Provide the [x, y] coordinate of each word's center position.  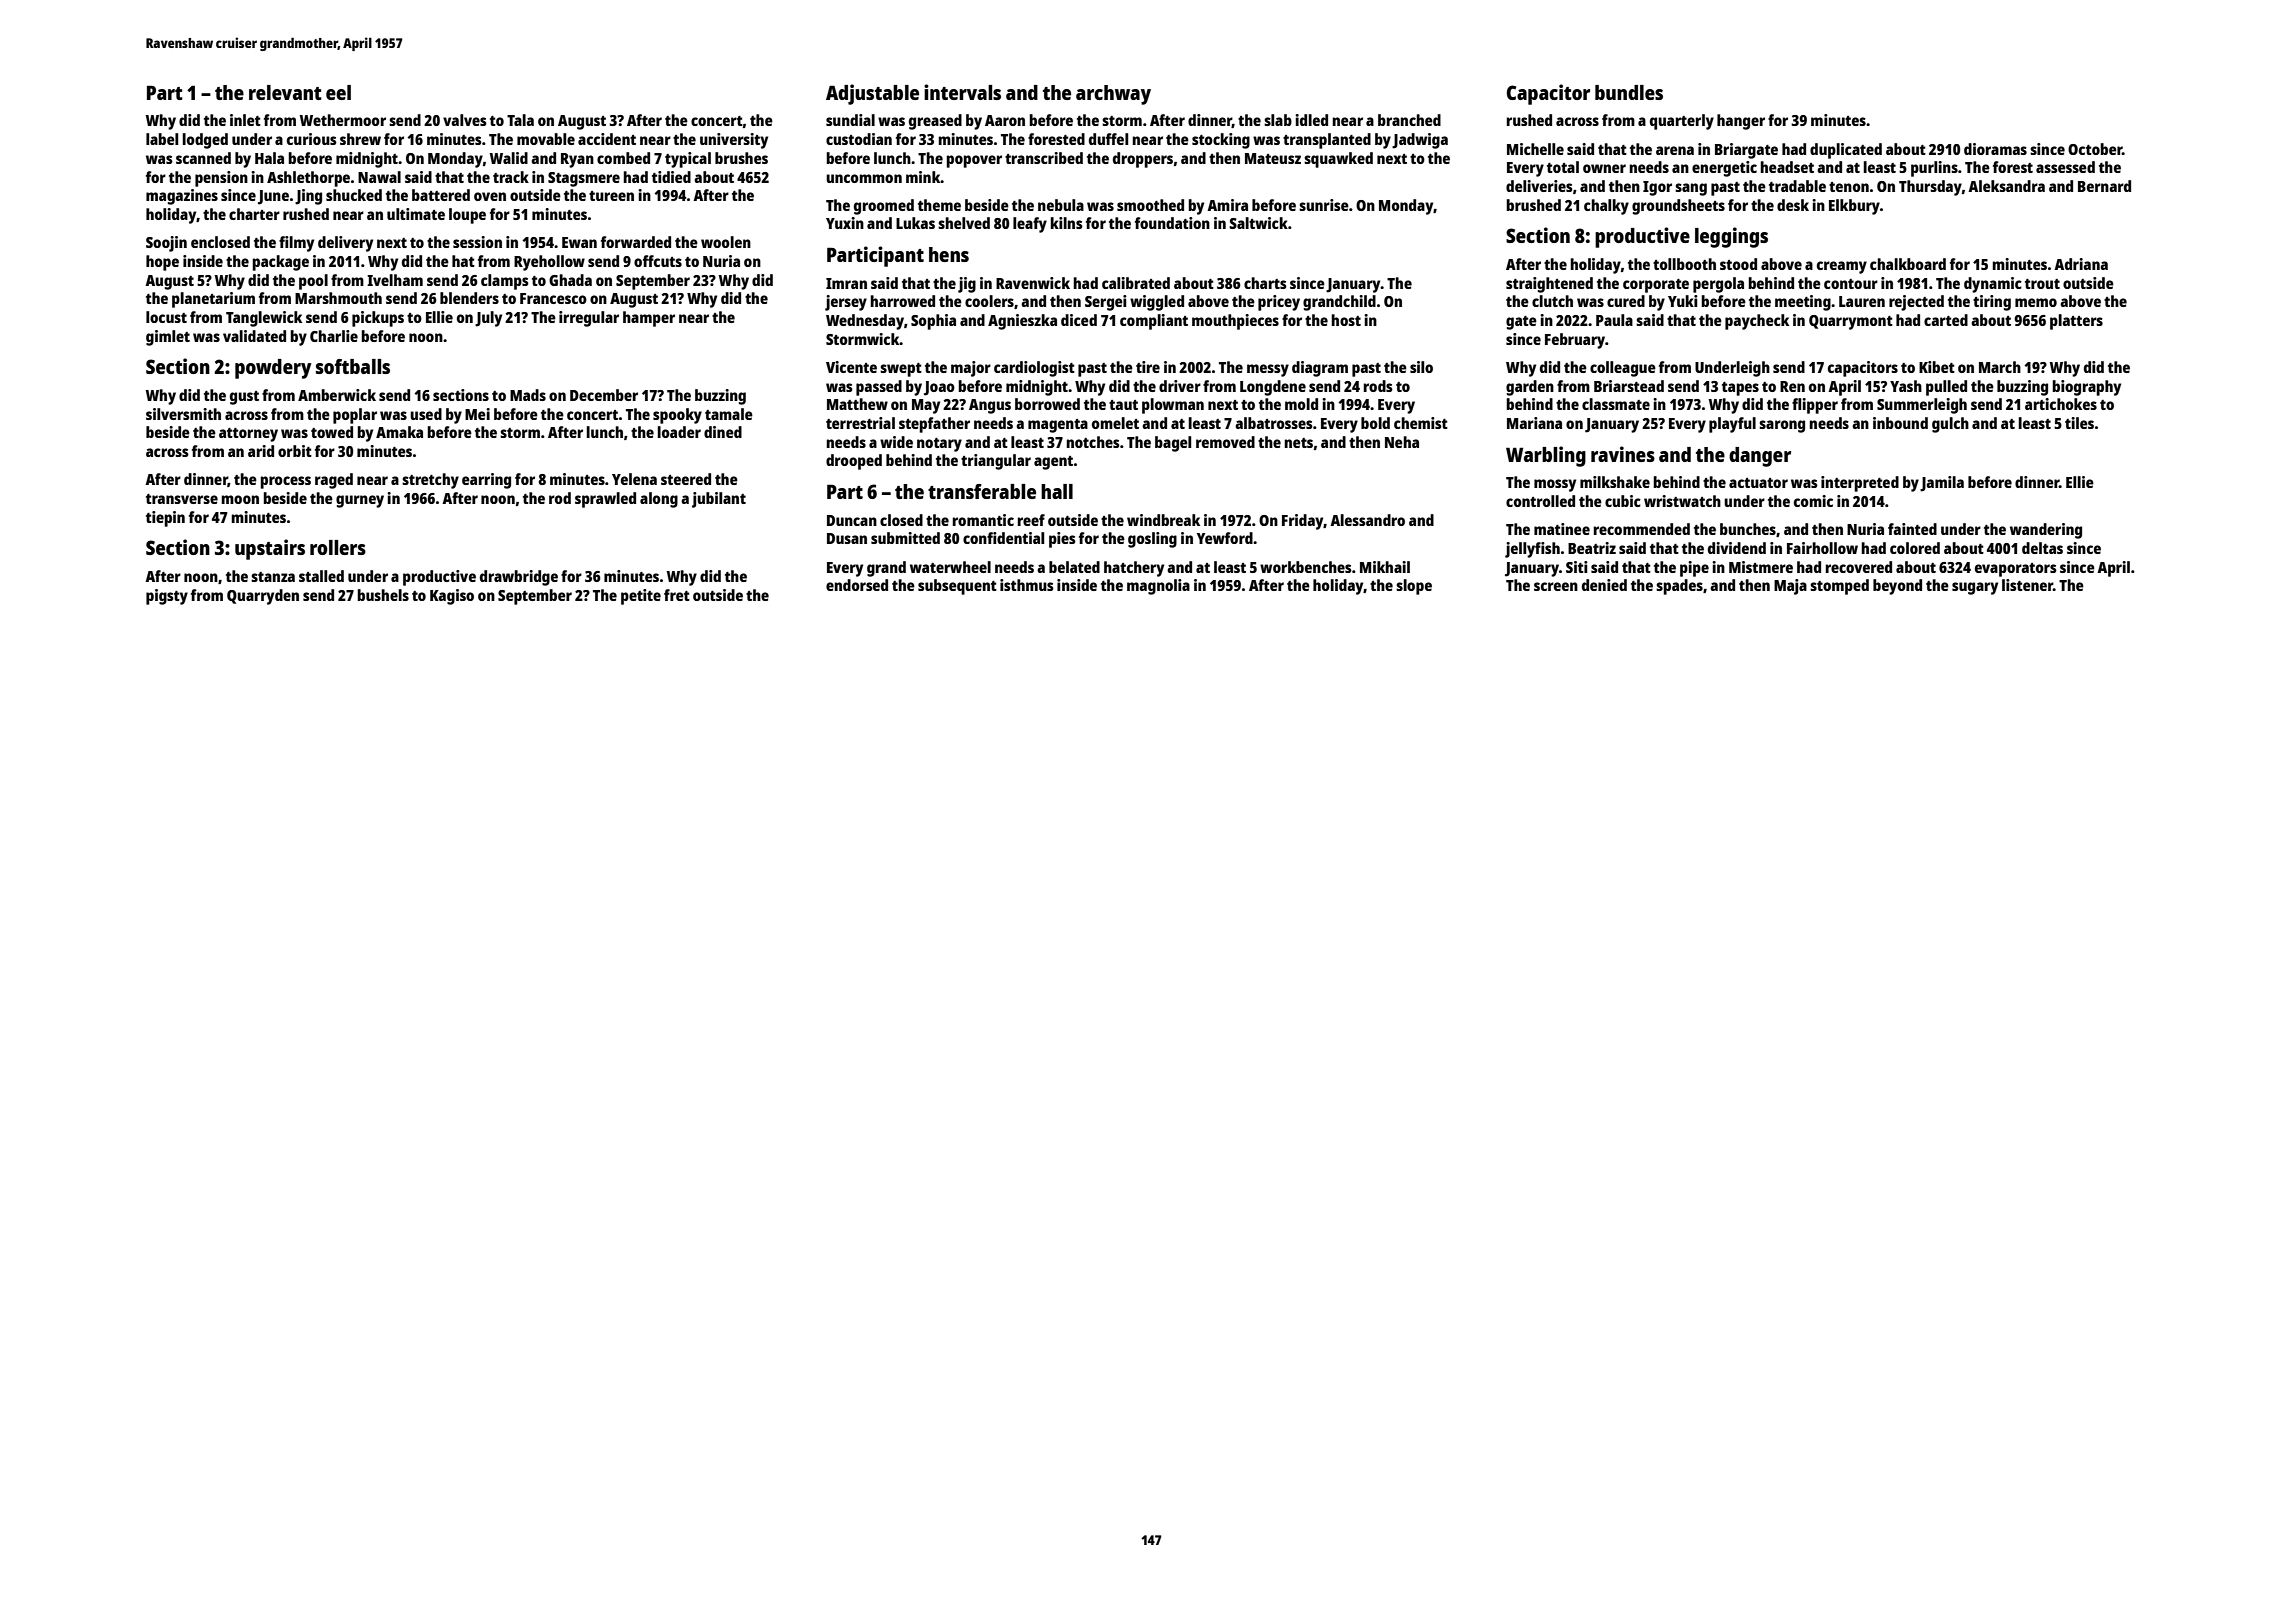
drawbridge [519, 578]
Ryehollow [549, 263]
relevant [285, 92]
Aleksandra [2006, 186]
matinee [1562, 529]
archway [1113, 95]
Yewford [1225, 538]
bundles [1629, 92]
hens [949, 254]
